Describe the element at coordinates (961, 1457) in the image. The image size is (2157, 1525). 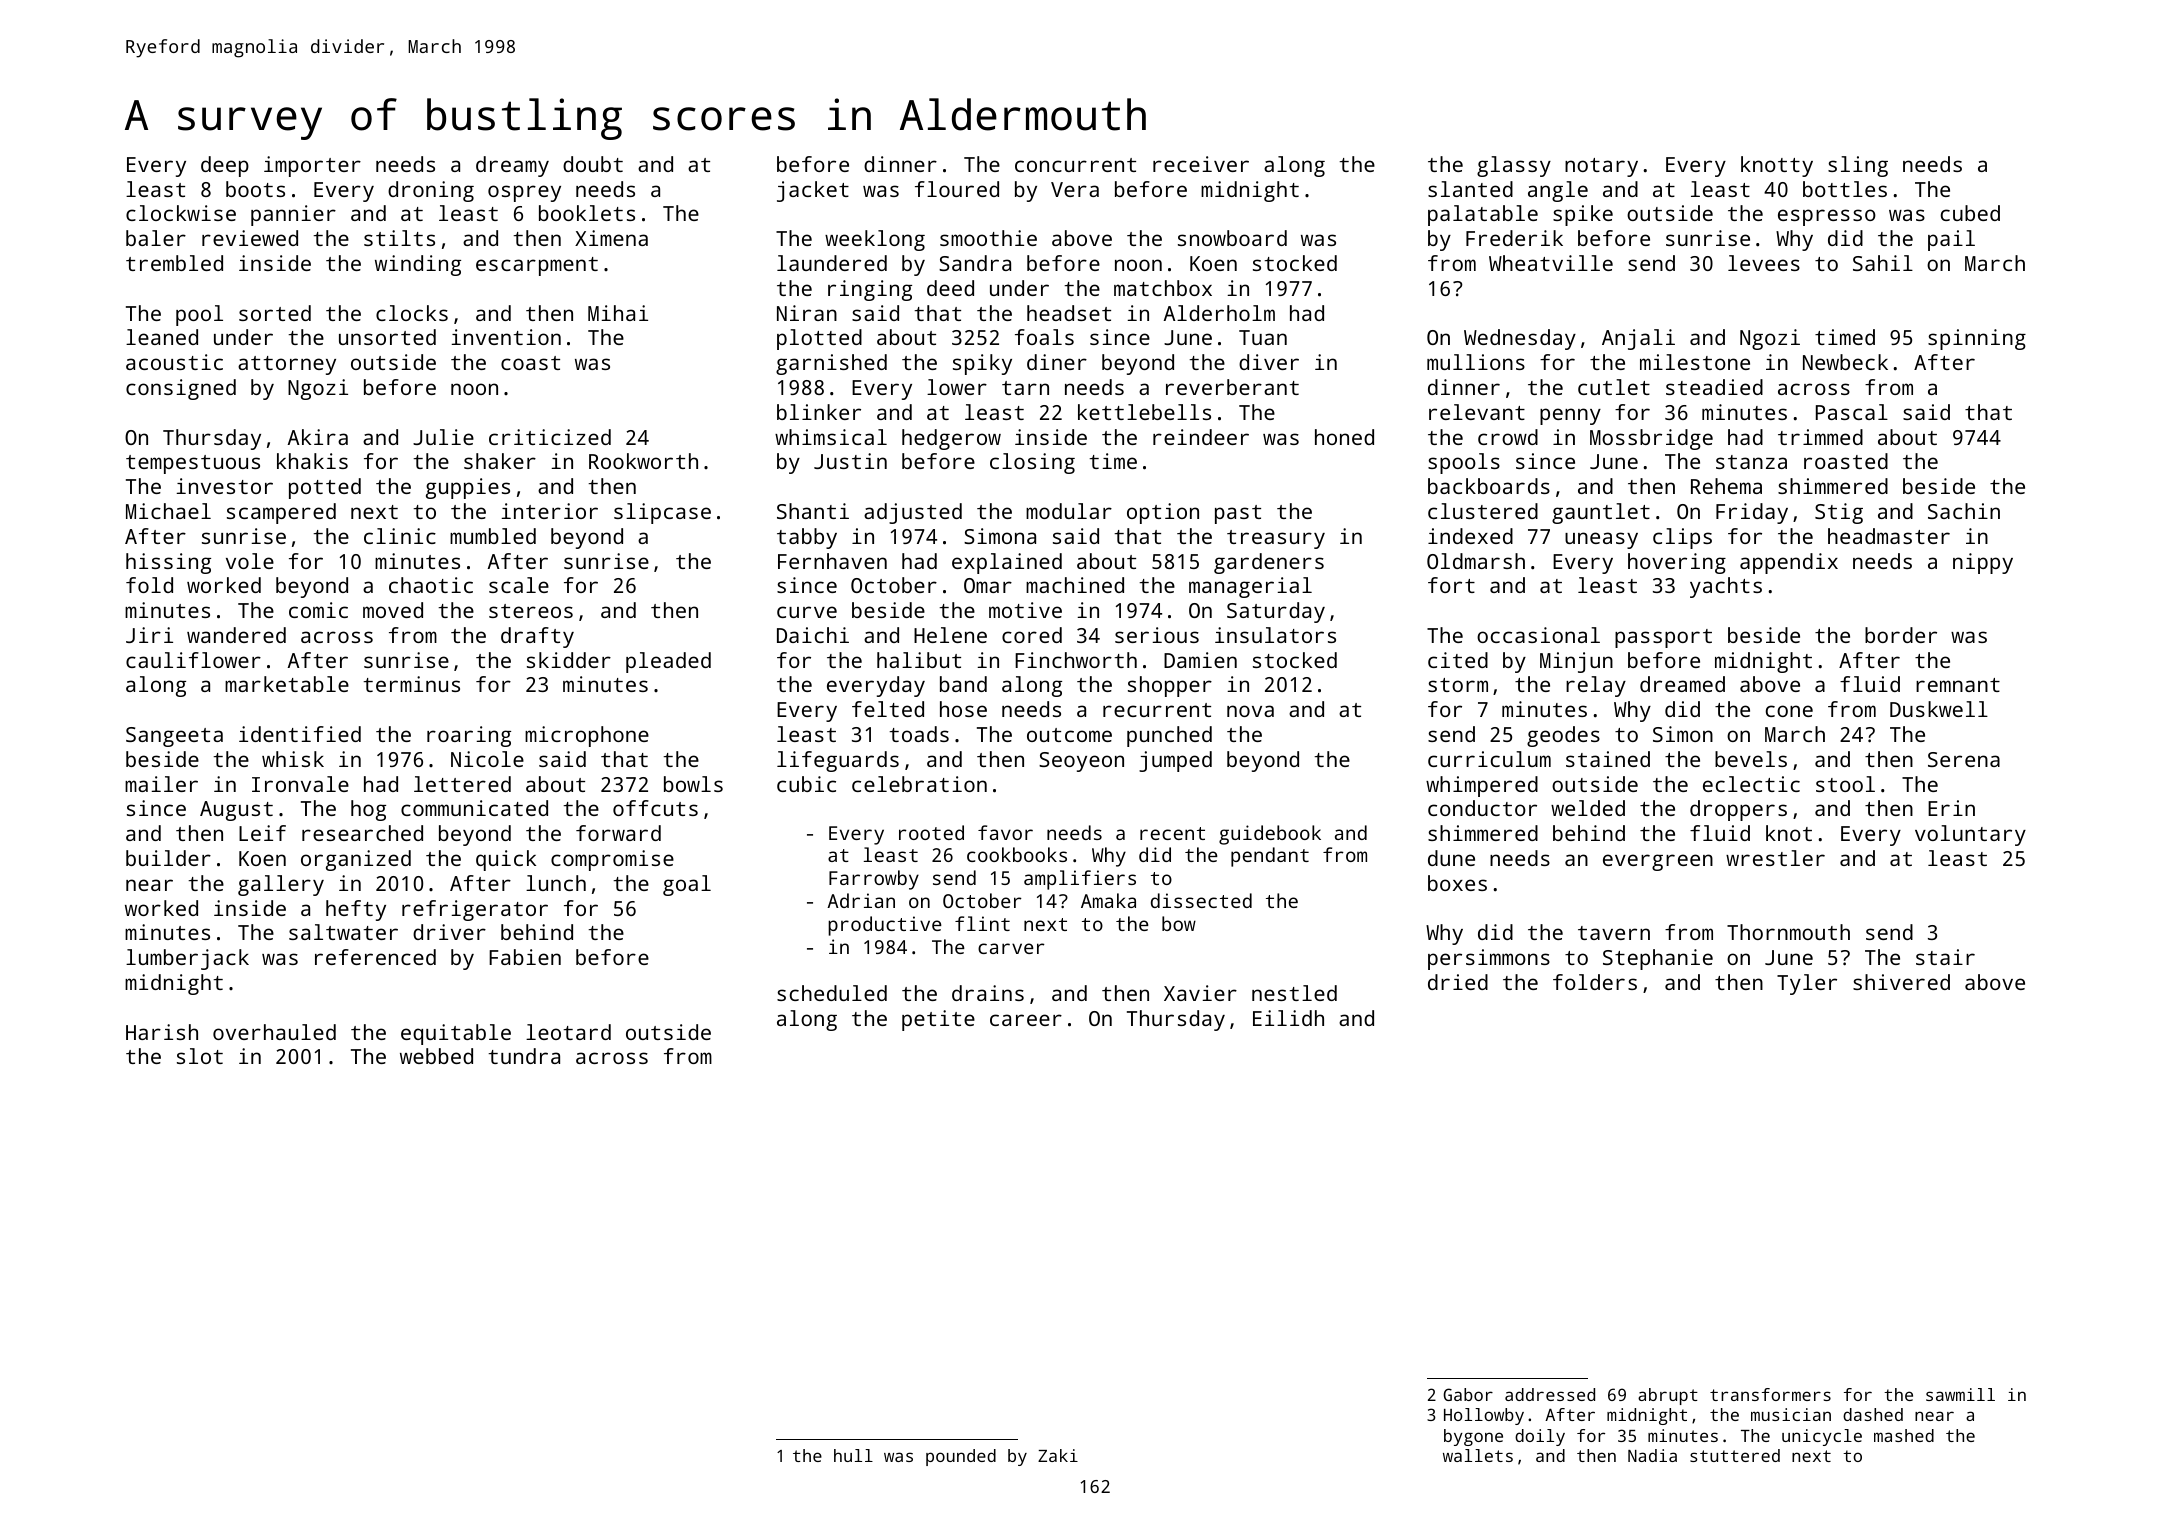
I see `pounded` at that location.
